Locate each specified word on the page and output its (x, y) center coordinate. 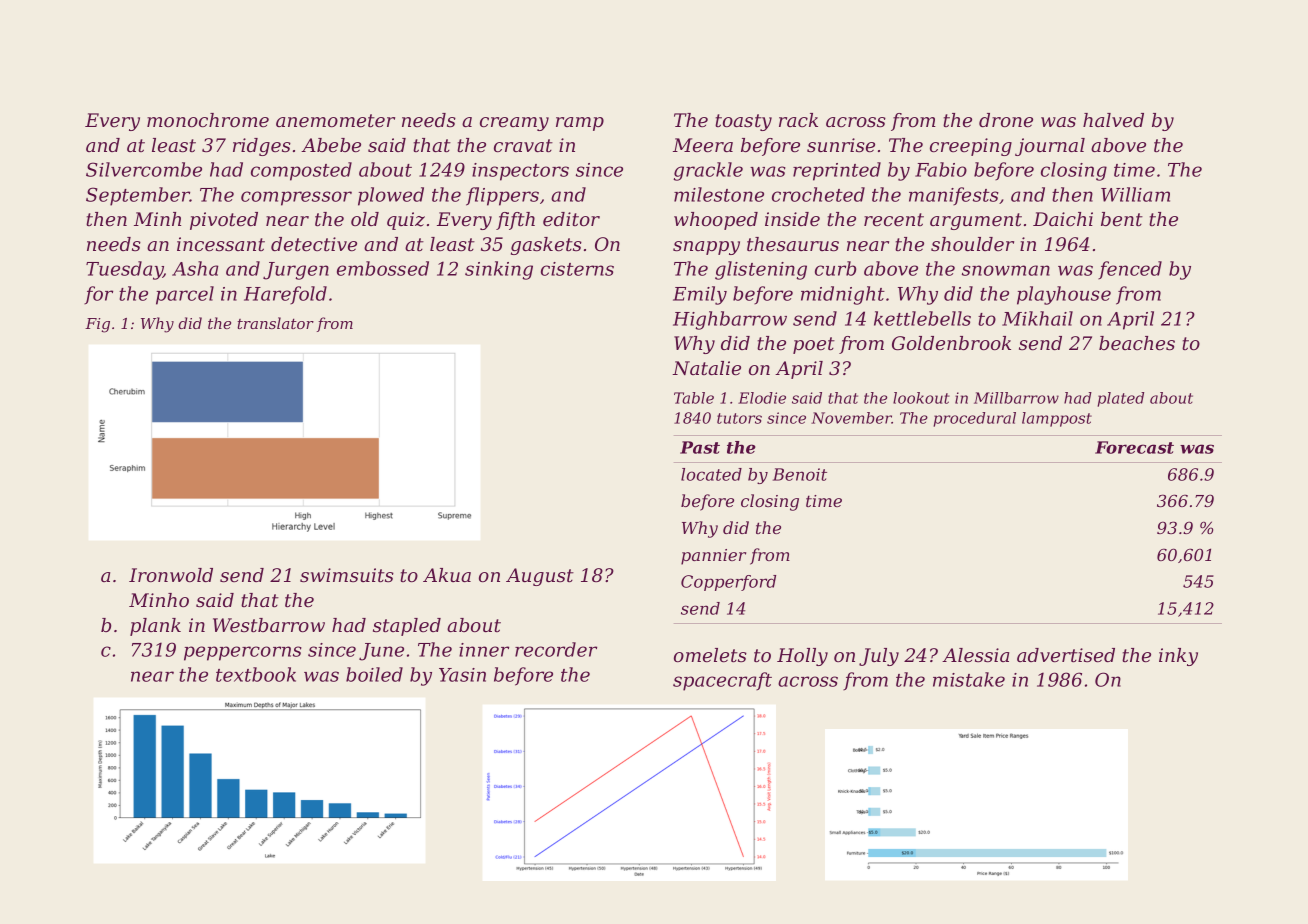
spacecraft (722, 681)
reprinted (837, 171)
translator (275, 323)
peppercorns (243, 653)
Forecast (1134, 447)
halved (1113, 120)
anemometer (335, 121)
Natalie (706, 368)
